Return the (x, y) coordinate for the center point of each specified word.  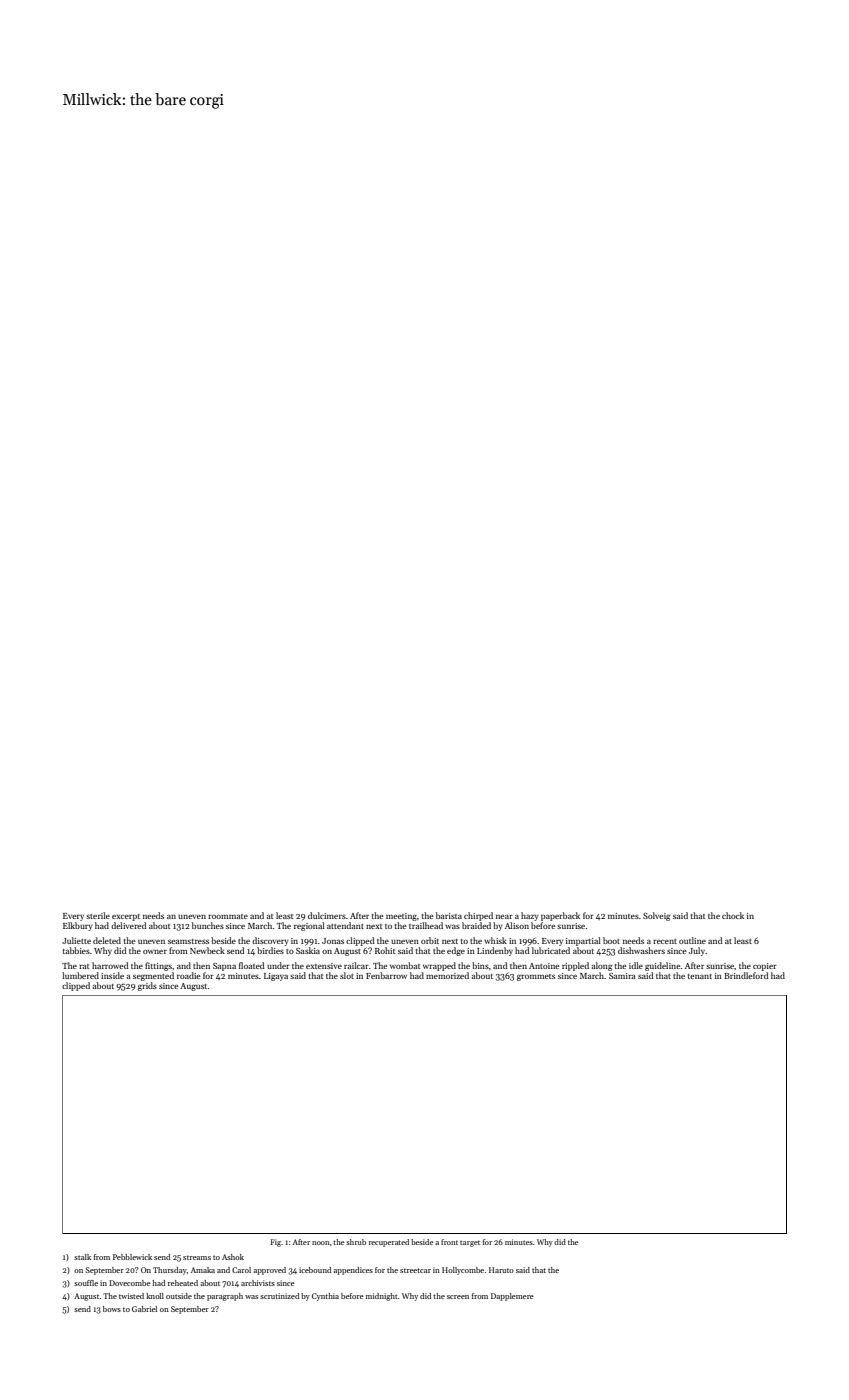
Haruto (501, 1270)
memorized (447, 975)
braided (476, 925)
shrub (356, 1242)
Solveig (657, 916)
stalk (82, 1257)
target (470, 1243)
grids (147, 986)
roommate (228, 916)
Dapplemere (512, 1297)
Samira (622, 976)
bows (112, 1309)
